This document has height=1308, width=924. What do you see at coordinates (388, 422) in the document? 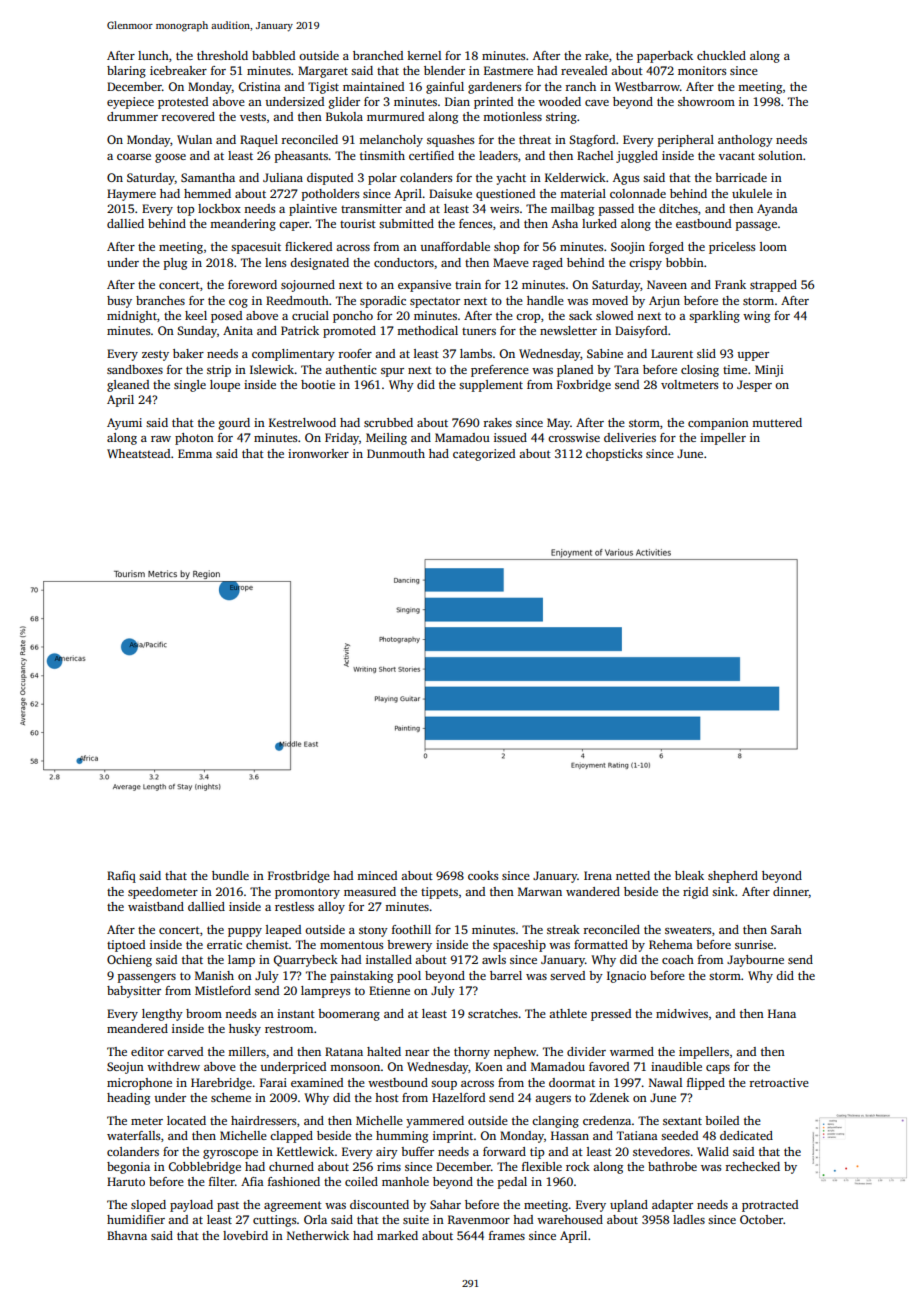
I see `scrubbed` at bounding box center [388, 422].
